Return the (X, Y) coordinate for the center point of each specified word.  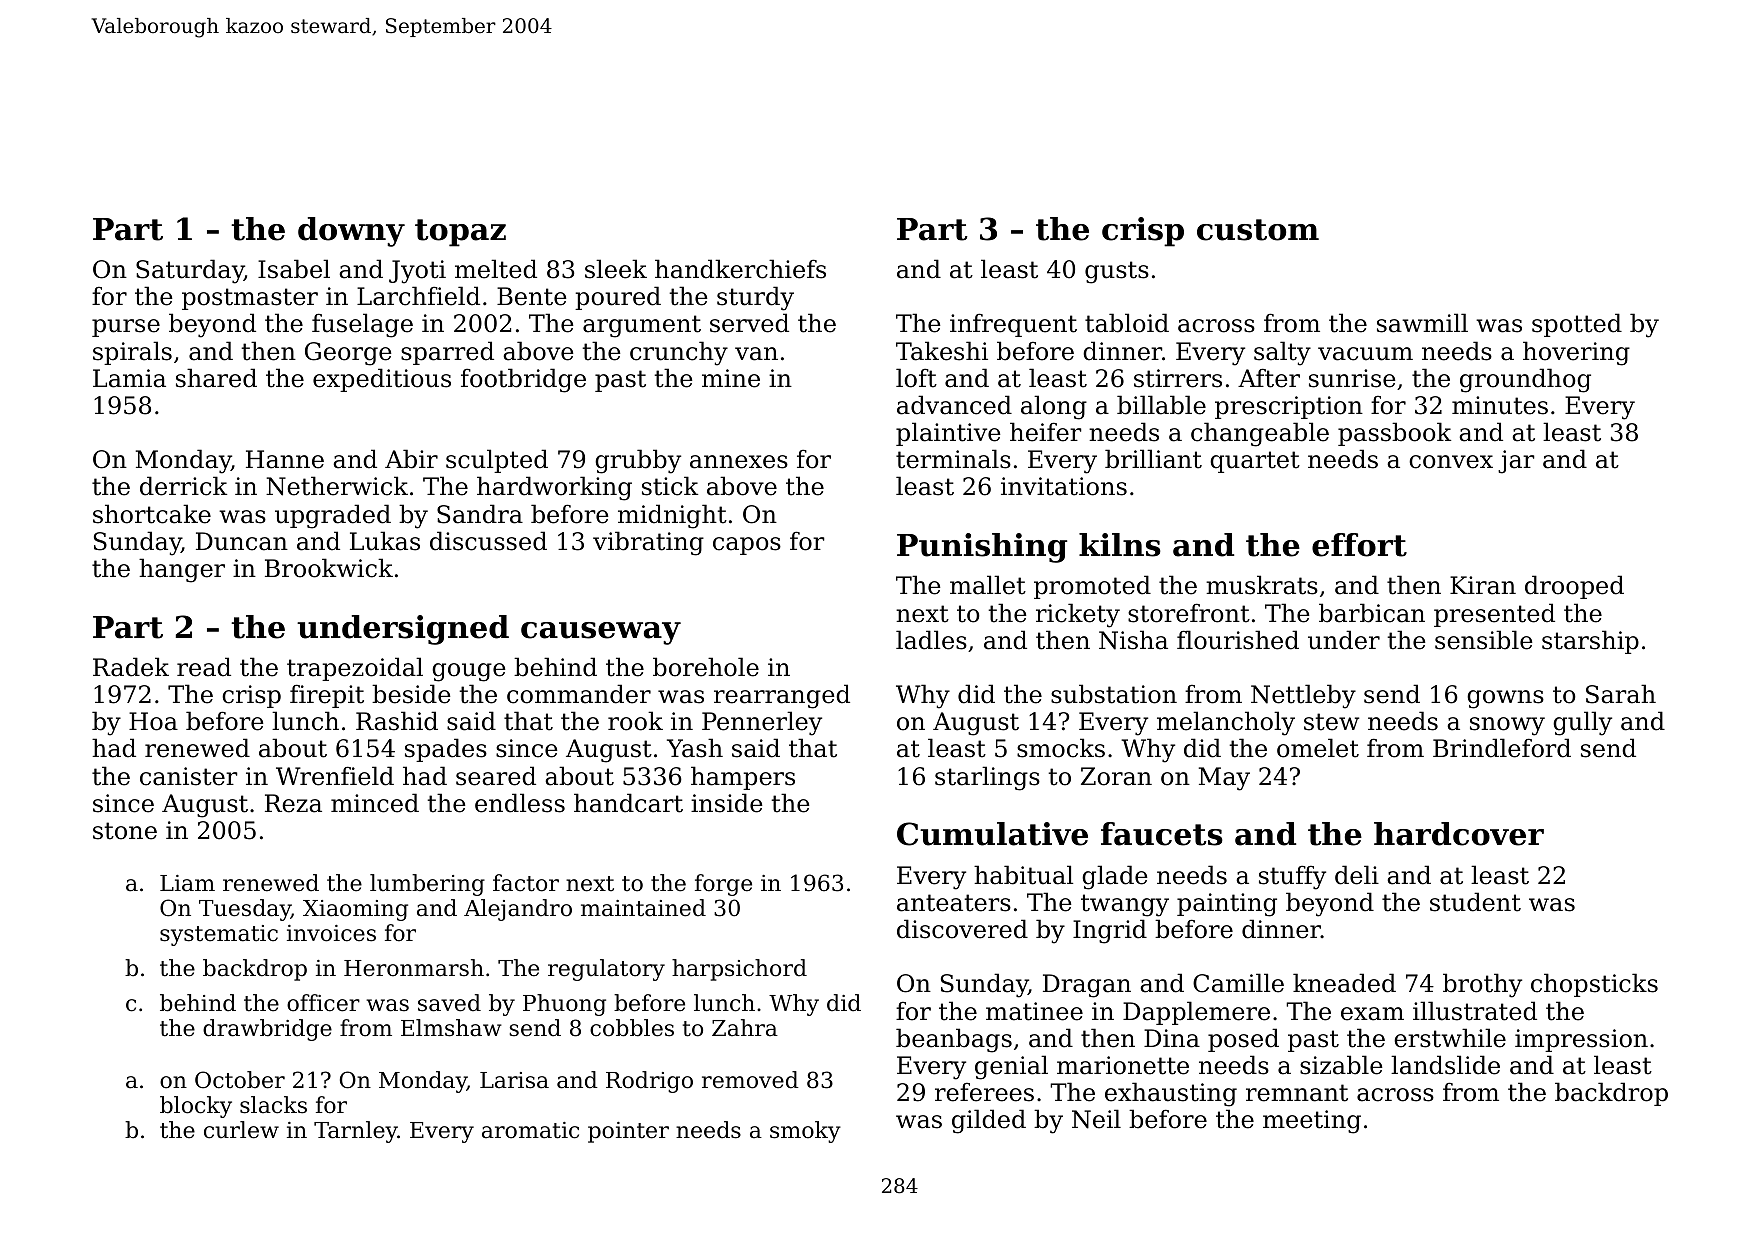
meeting (1312, 1122)
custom (1258, 230)
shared (216, 378)
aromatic (530, 1130)
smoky (805, 1132)
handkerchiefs (740, 269)
